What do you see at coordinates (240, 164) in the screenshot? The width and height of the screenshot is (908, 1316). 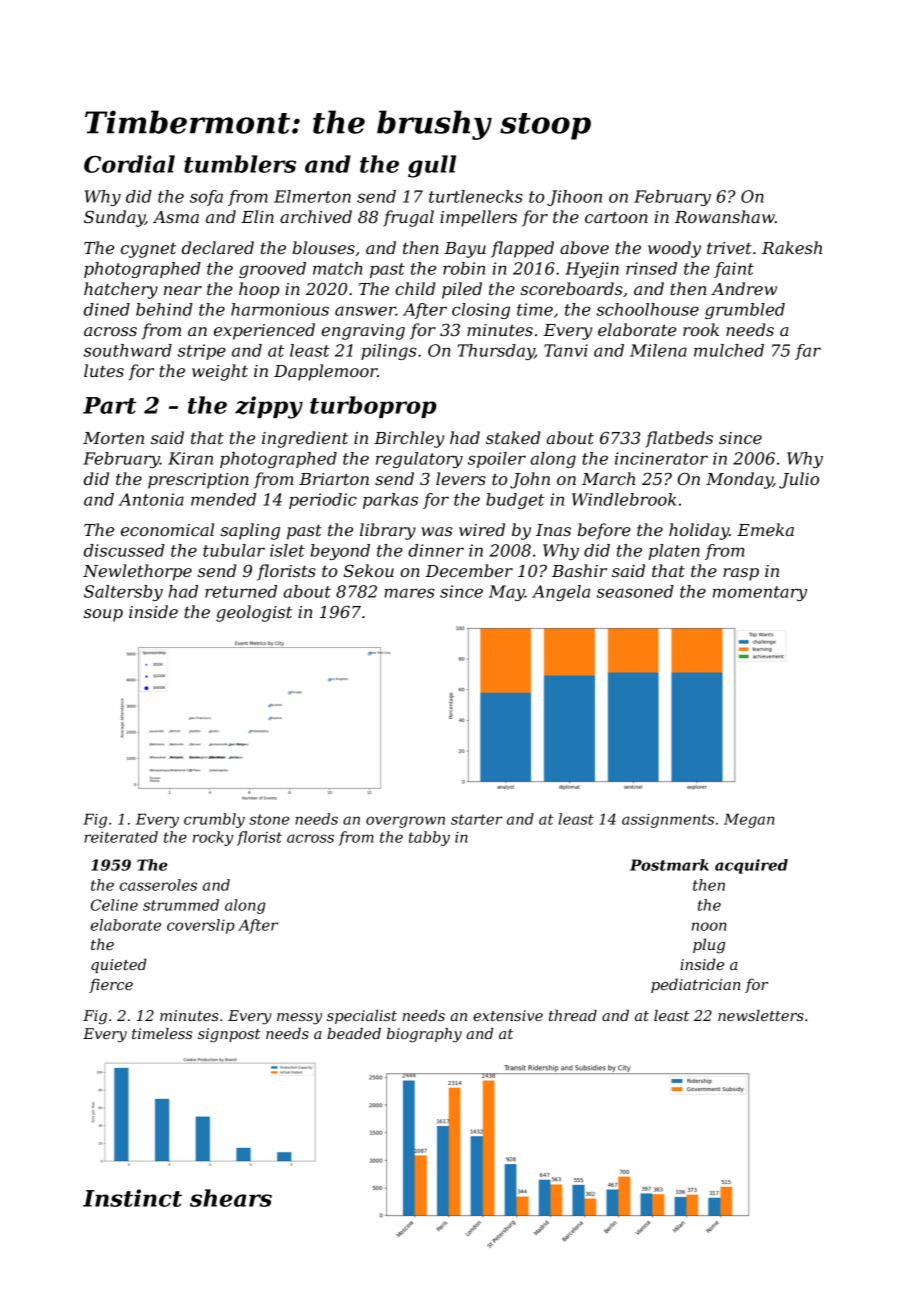 I see `tumblers` at bounding box center [240, 164].
